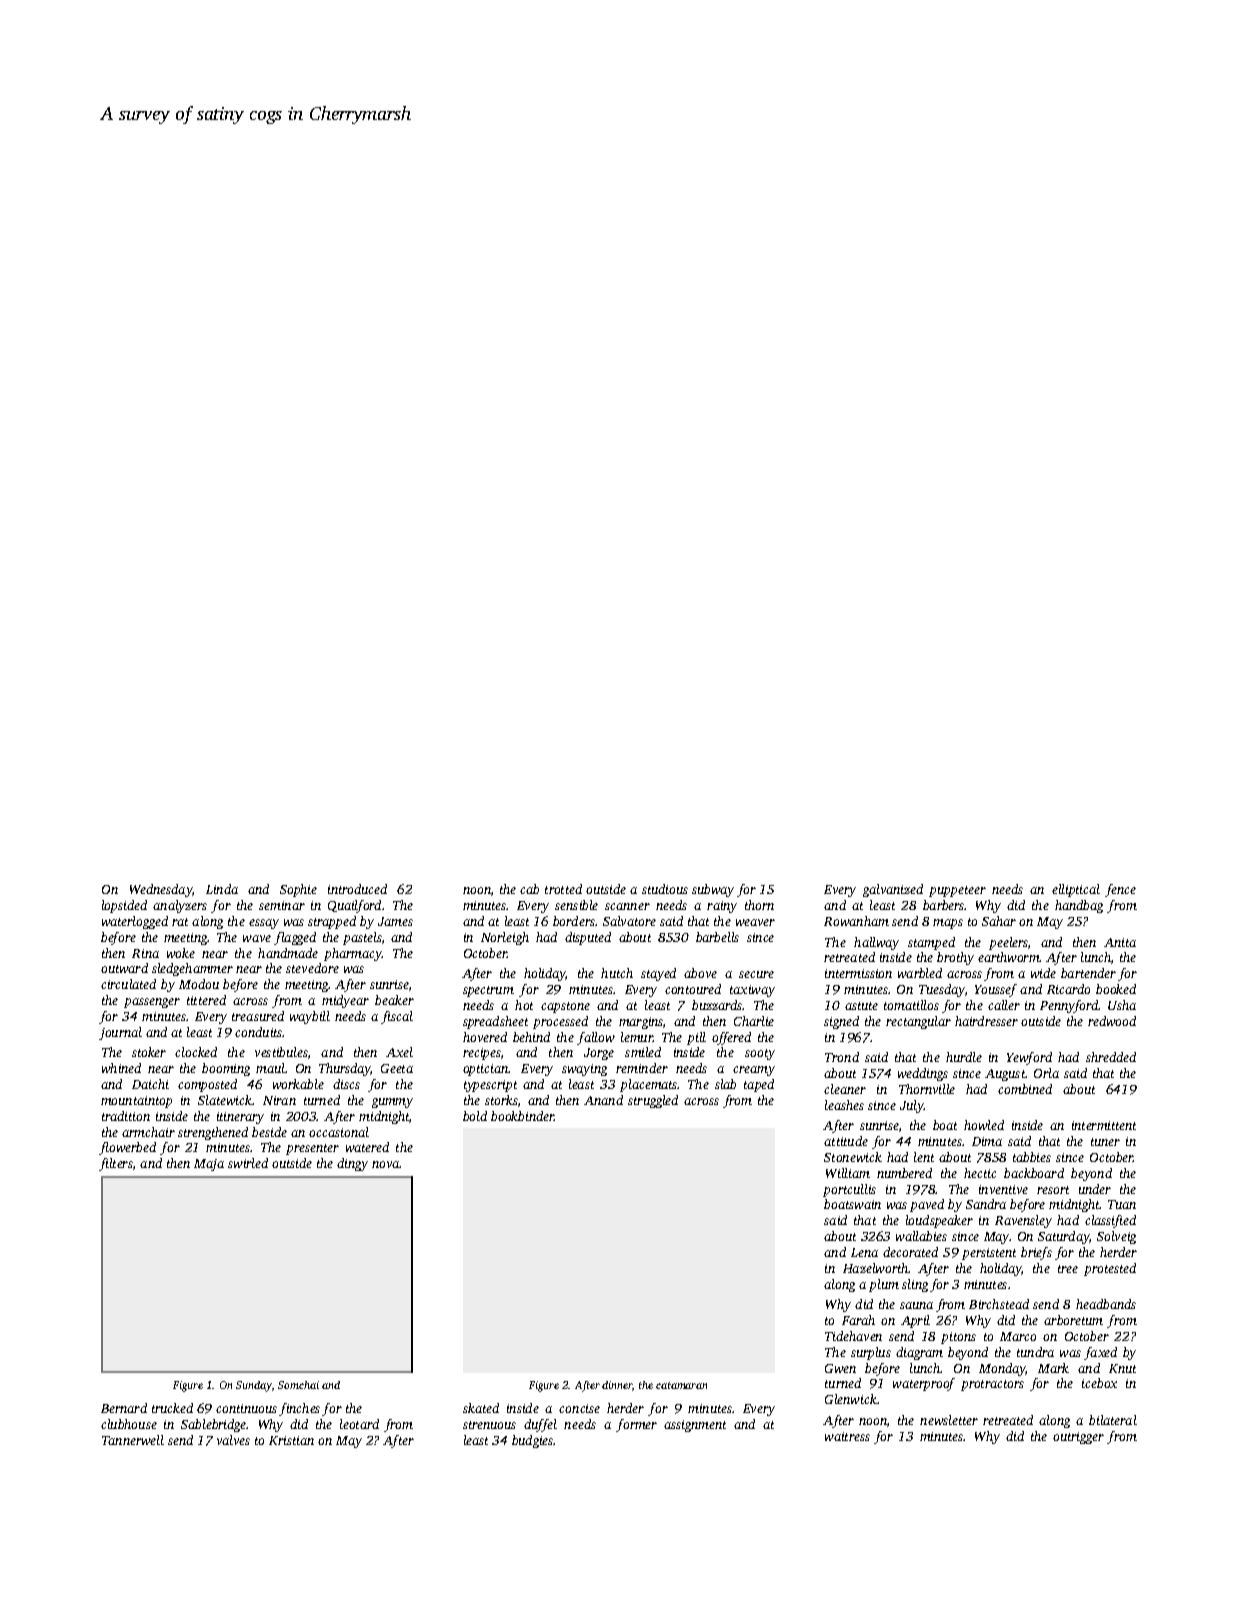 This screenshot has width=1238, height=1602. I want to click on icebox, so click(1099, 1383).
